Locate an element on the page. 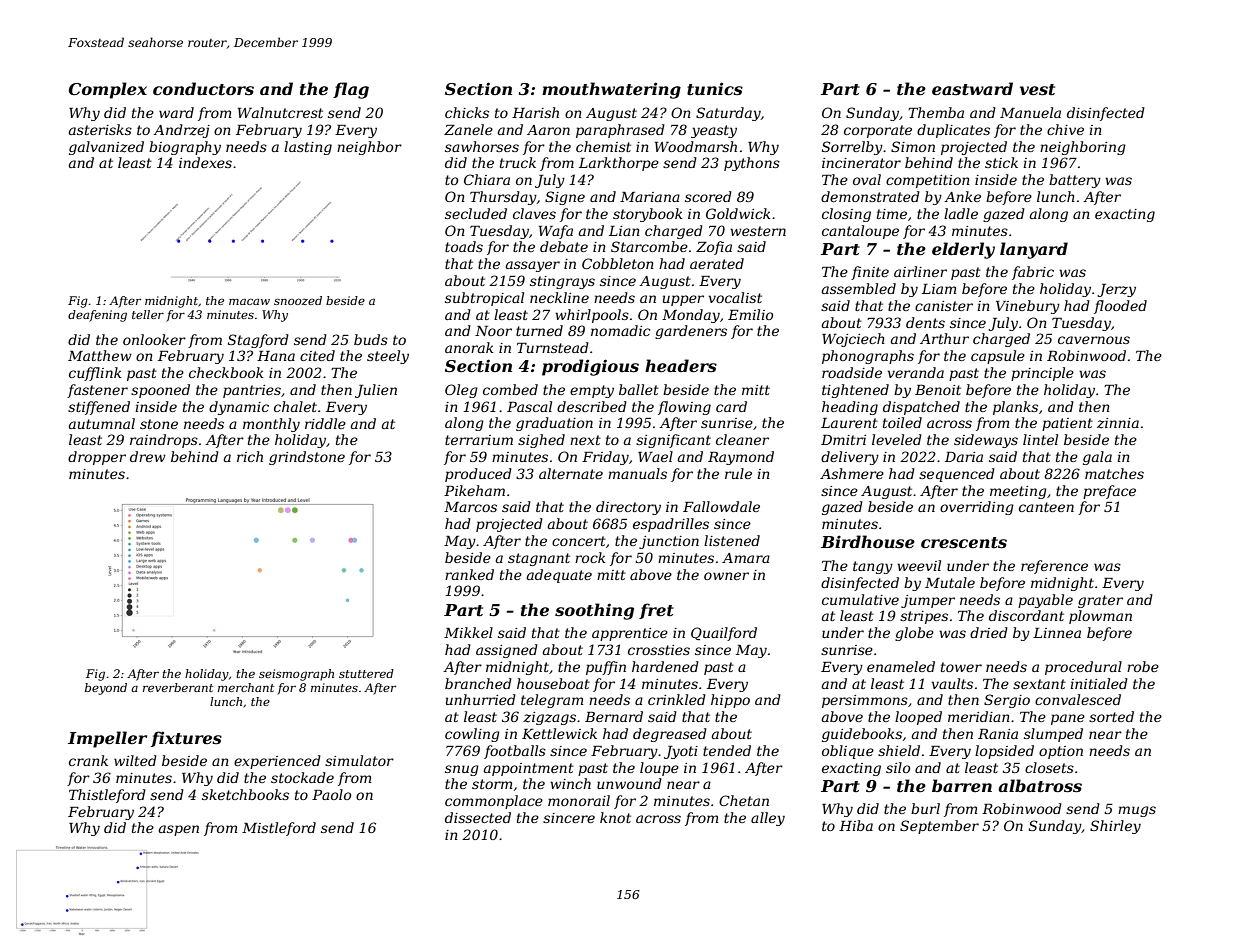 This page has height=952, width=1233. aspen is located at coordinates (179, 830).
